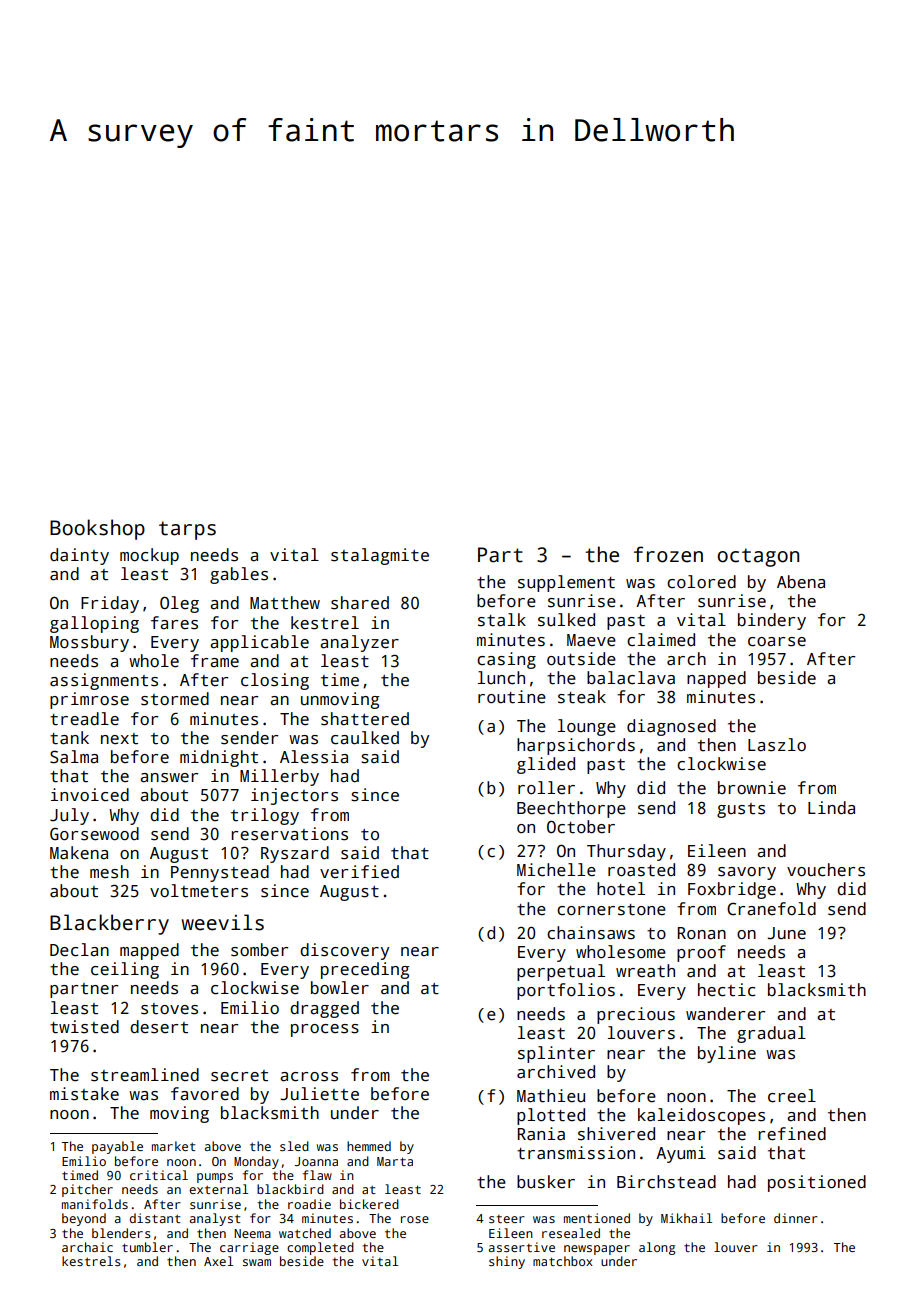 The width and height of the image is (924, 1308). What do you see at coordinates (218, 1189) in the image?
I see `external` at bounding box center [218, 1189].
